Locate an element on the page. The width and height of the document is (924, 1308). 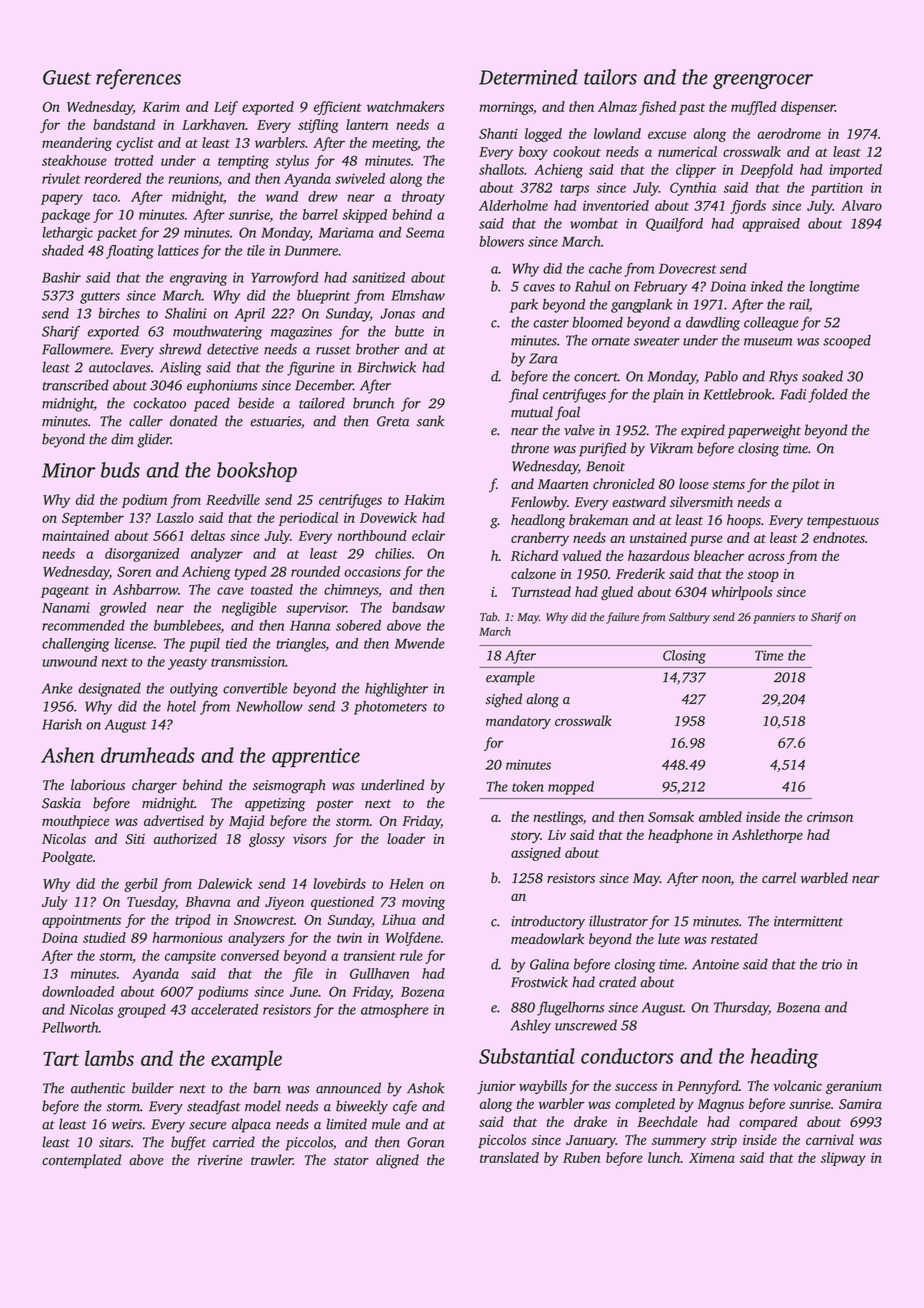
Ximena is located at coordinates (712, 1158).
